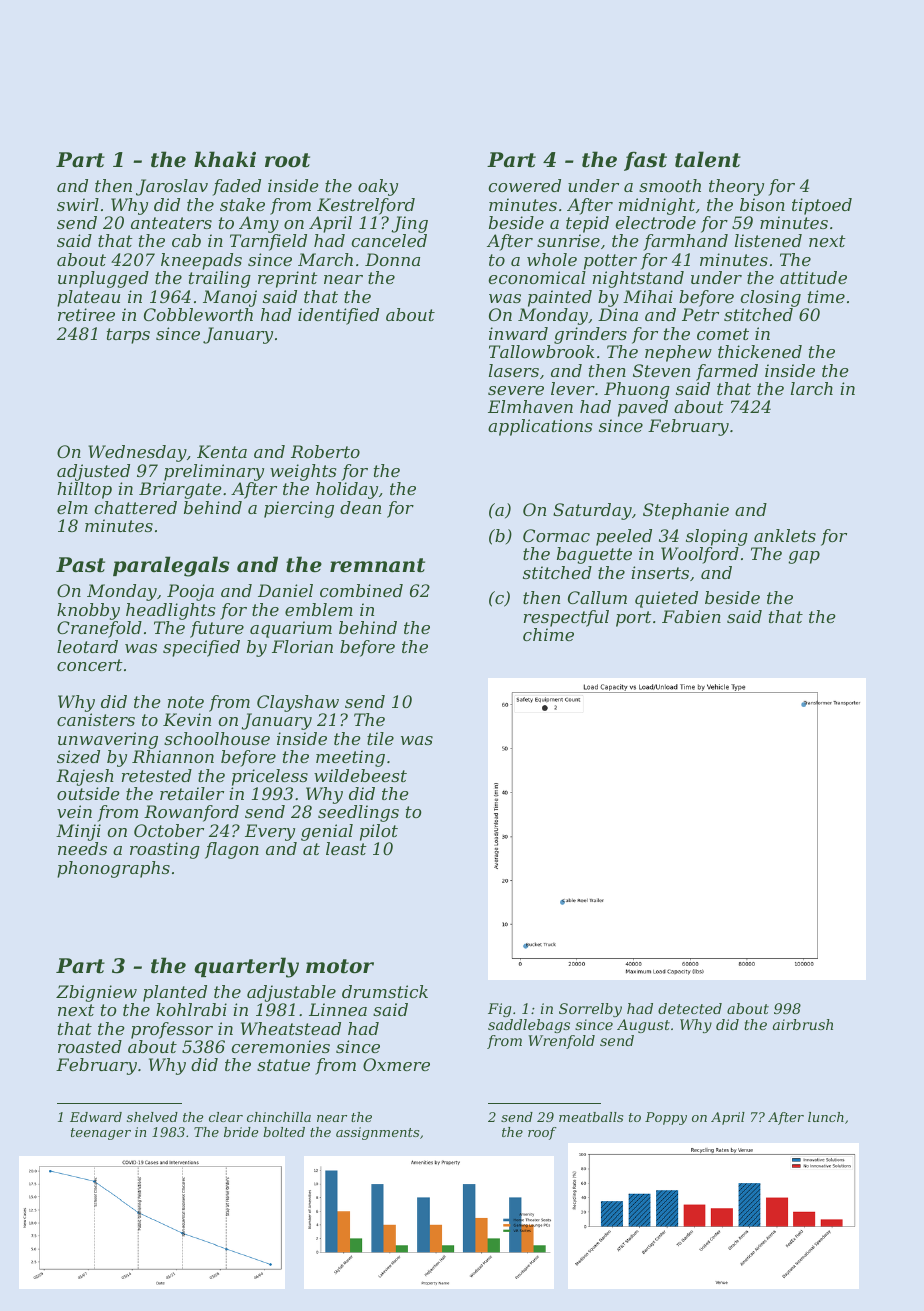 The height and width of the screenshot is (1311, 924). Describe the element at coordinates (556, 535) in the screenshot. I see `Cormac` at that location.
